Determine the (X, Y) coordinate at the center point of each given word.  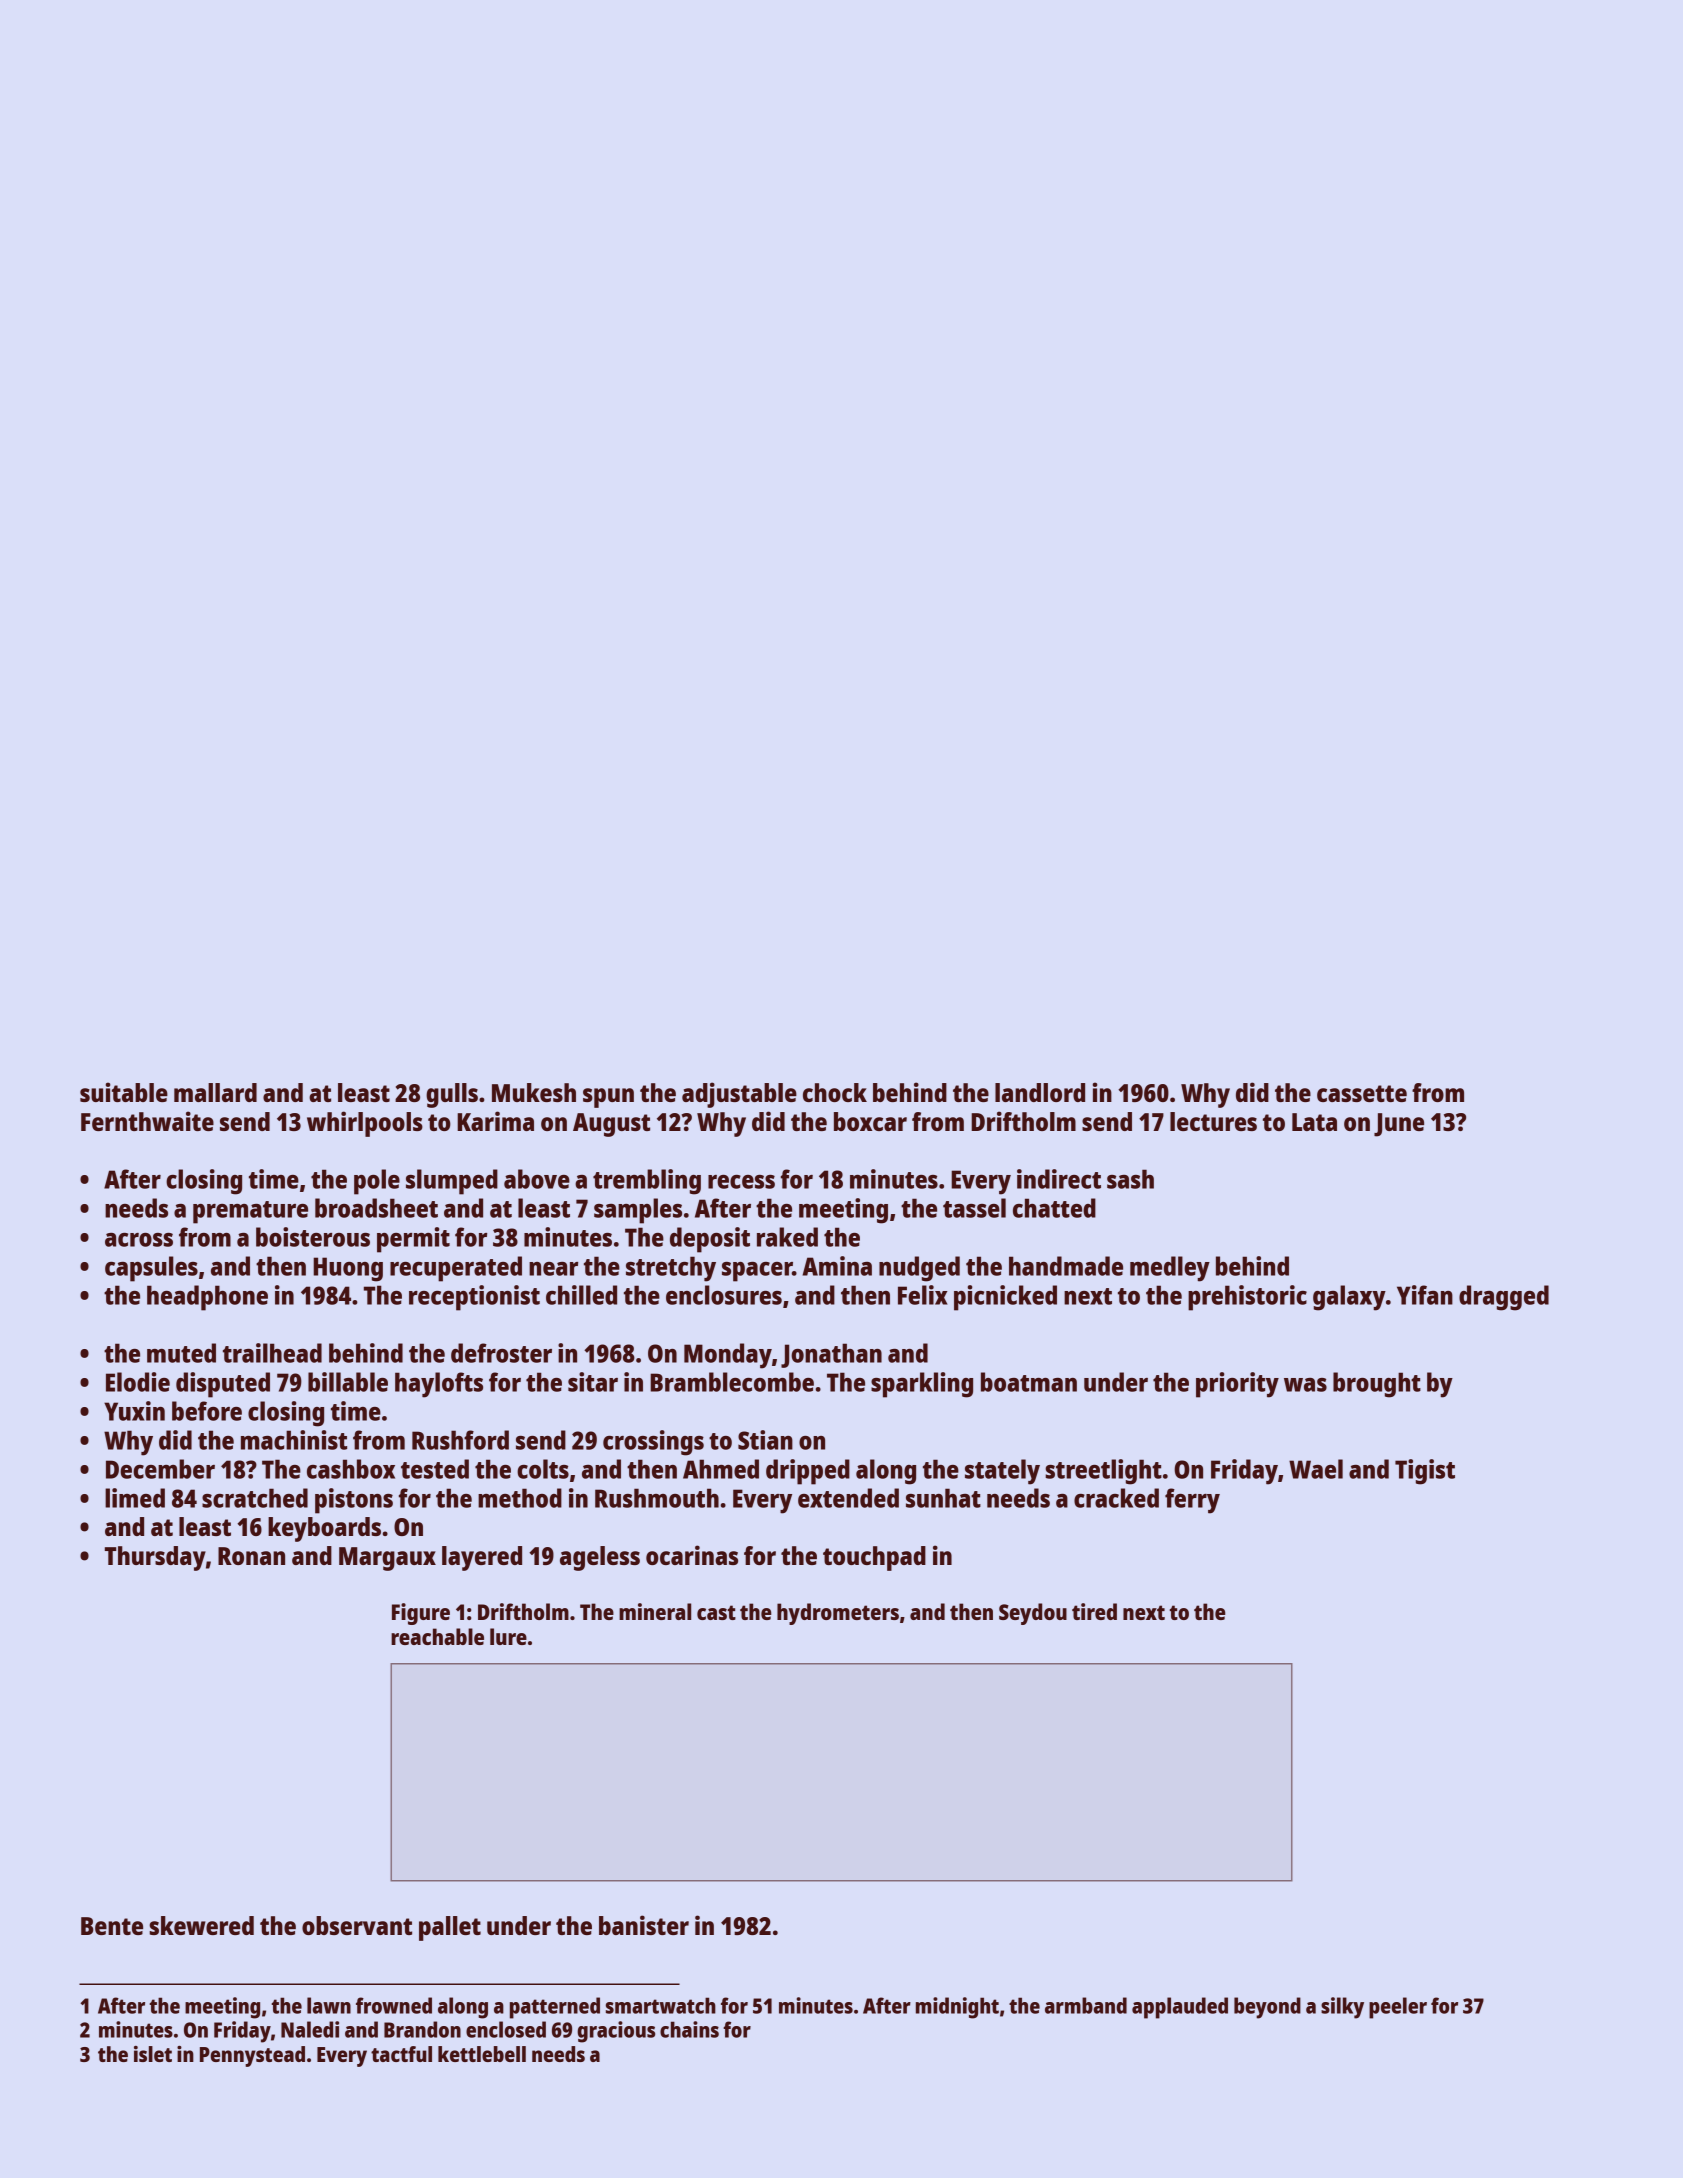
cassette (1362, 1093)
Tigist (1425, 1472)
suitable (124, 1092)
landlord (1040, 1092)
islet (153, 2054)
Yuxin (134, 1411)
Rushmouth (657, 1498)
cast (716, 1612)
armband (1086, 2005)
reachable (437, 1636)
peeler (1398, 2008)
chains (689, 2029)
